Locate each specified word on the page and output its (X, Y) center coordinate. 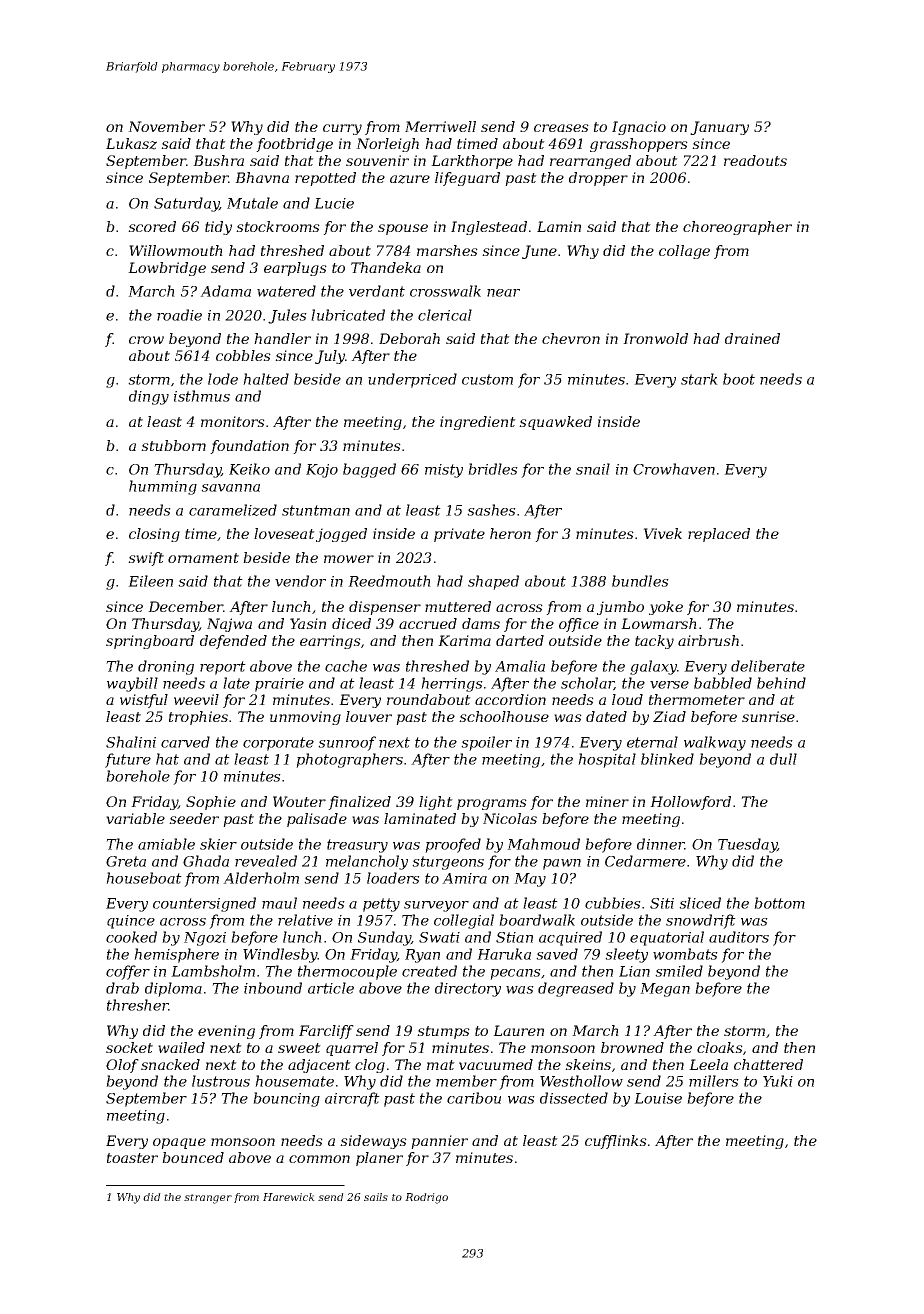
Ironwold (655, 338)
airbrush (708, 640)
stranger (208, 1199)
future (128, 760)
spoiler (486, 743)
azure (410, 179)
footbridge (294, 145)
